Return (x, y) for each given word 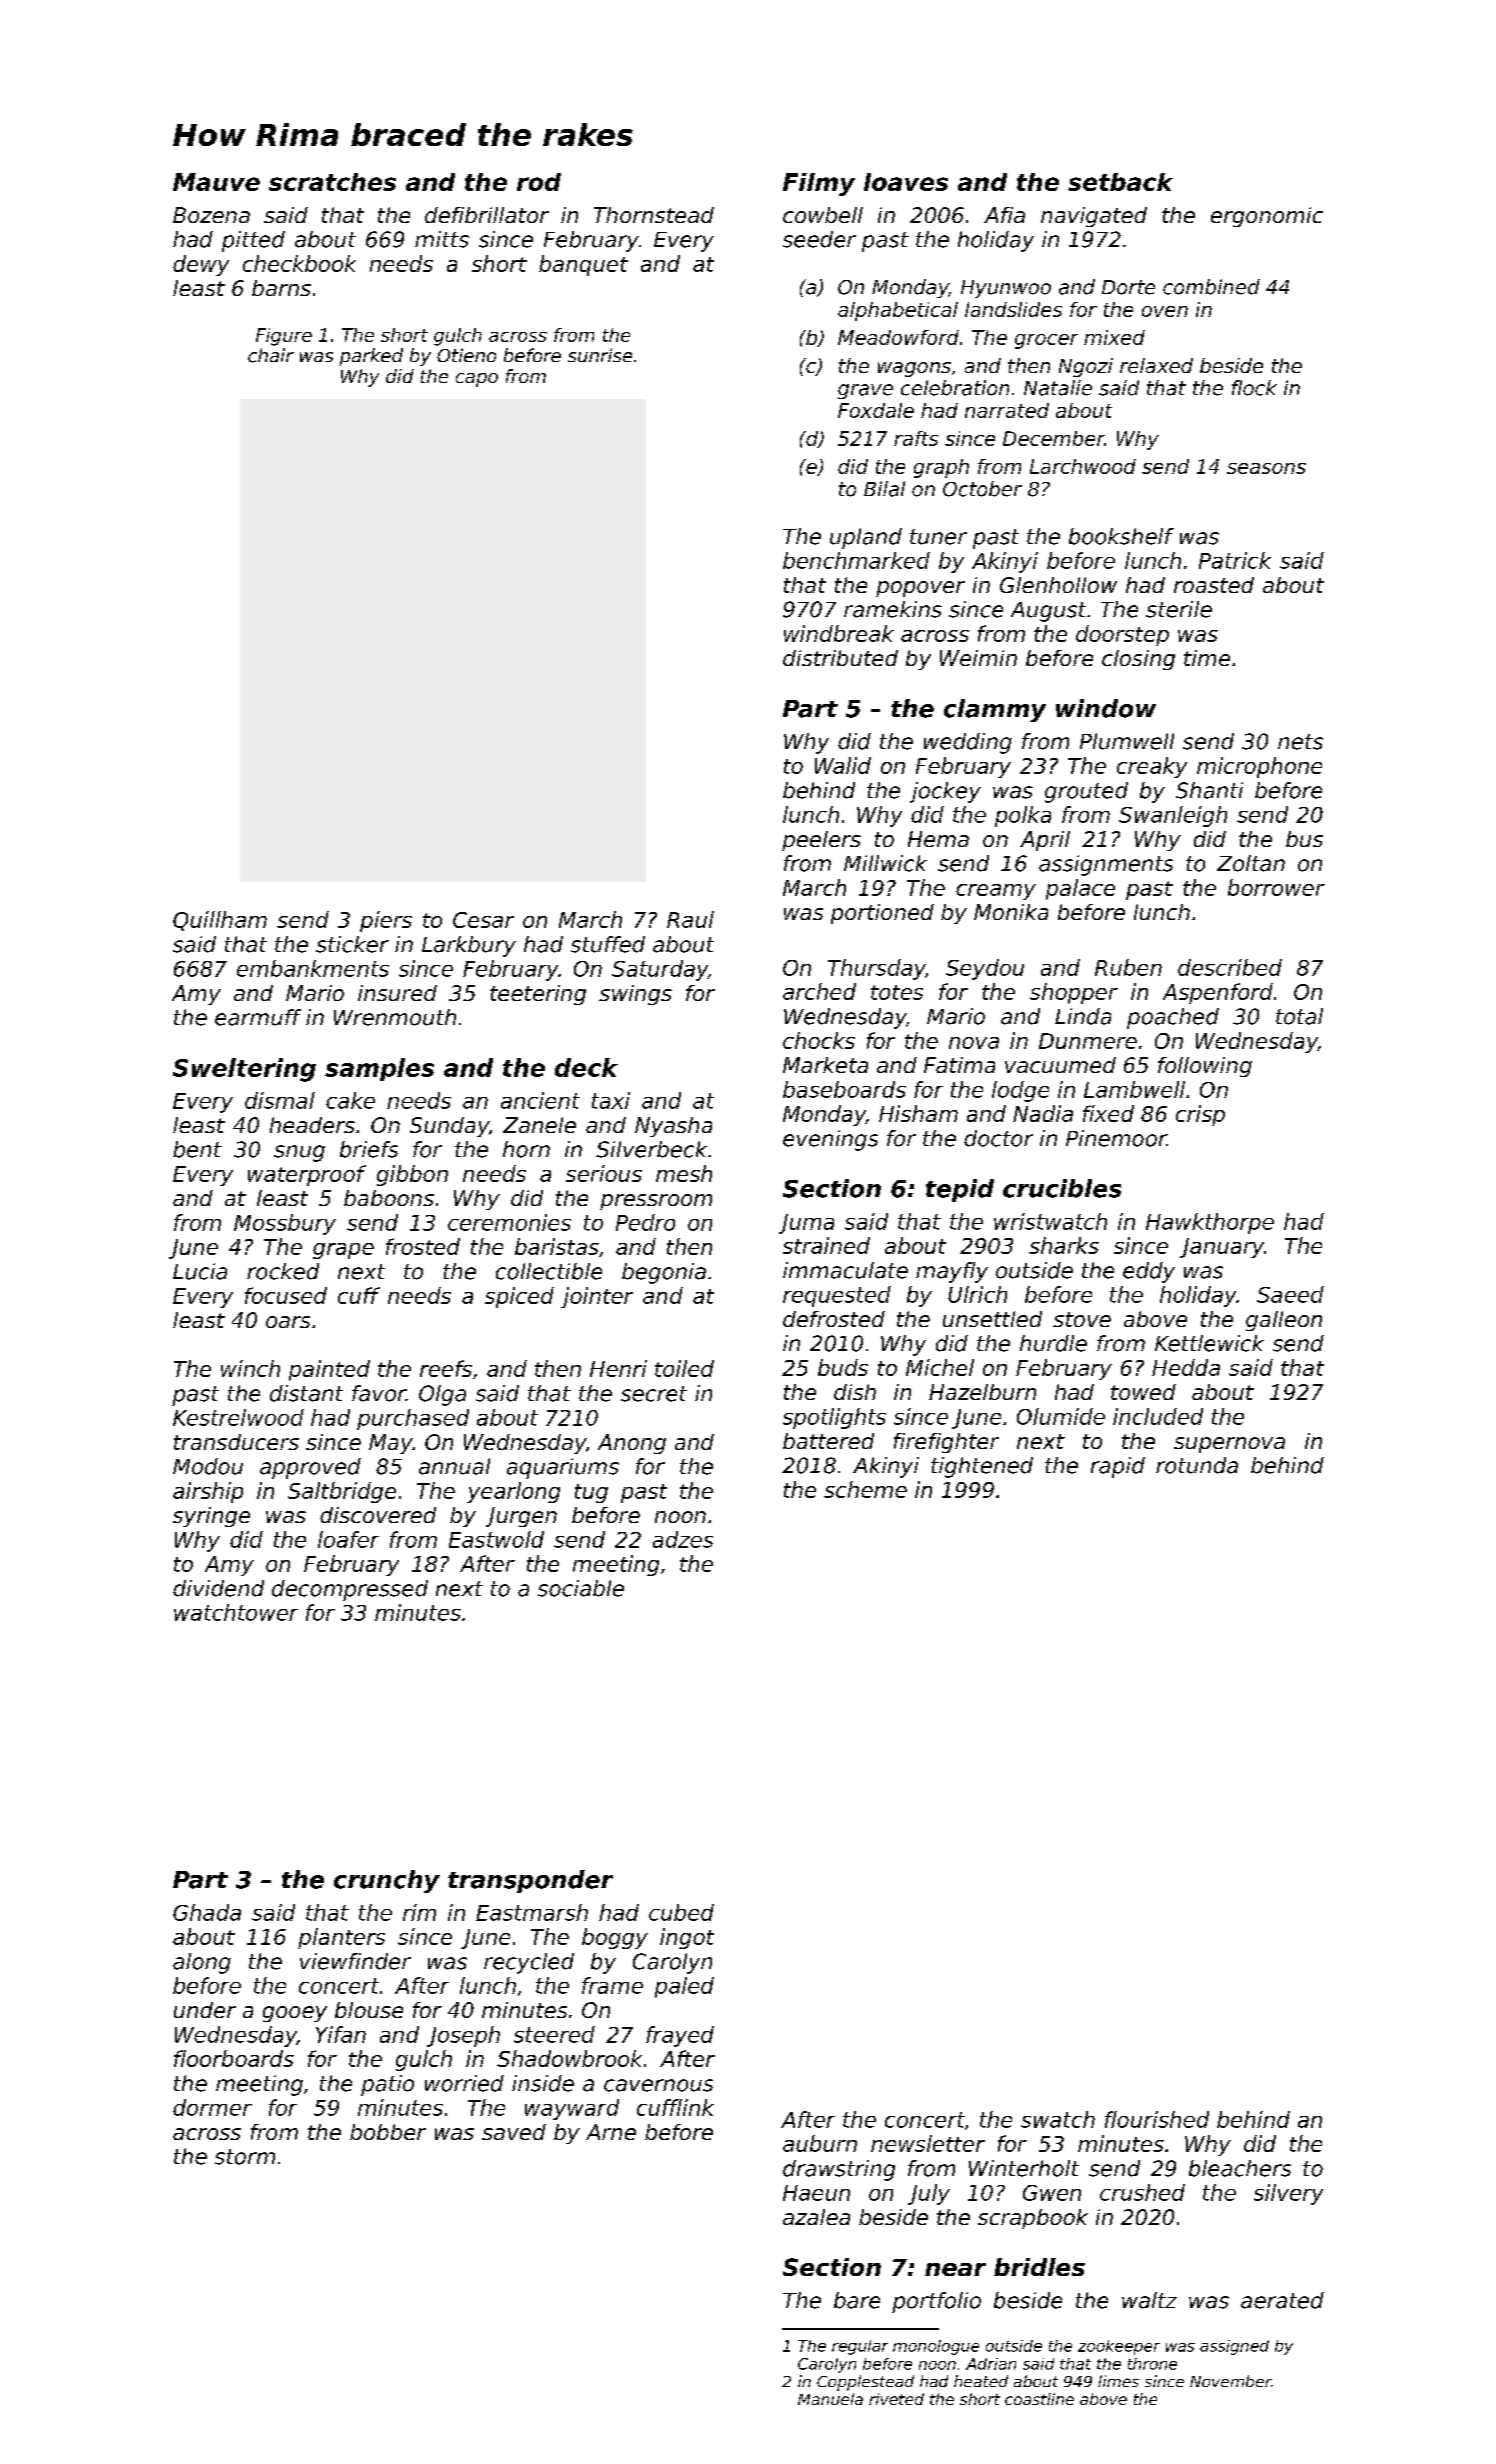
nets (1300, 742)
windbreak (839, 633)
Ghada (207, 1912)
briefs (369, 1149)
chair (271, 355)
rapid (1118, 1467)
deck (586, 1067)
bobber (388, 2132)
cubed (681, 1912)
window (1106, 708)
